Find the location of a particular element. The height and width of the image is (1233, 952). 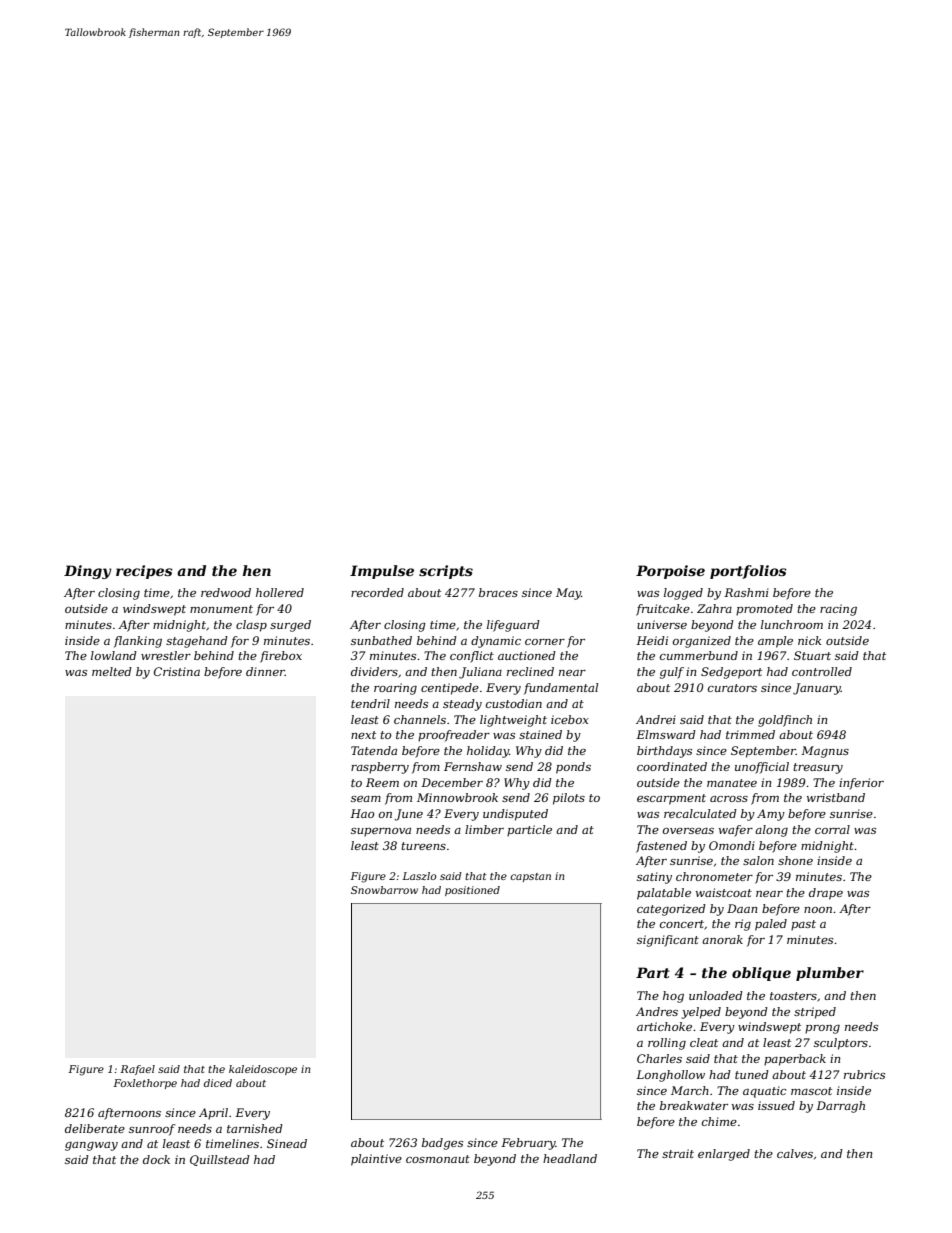

portfolios is located at coordinates (748, 572).
